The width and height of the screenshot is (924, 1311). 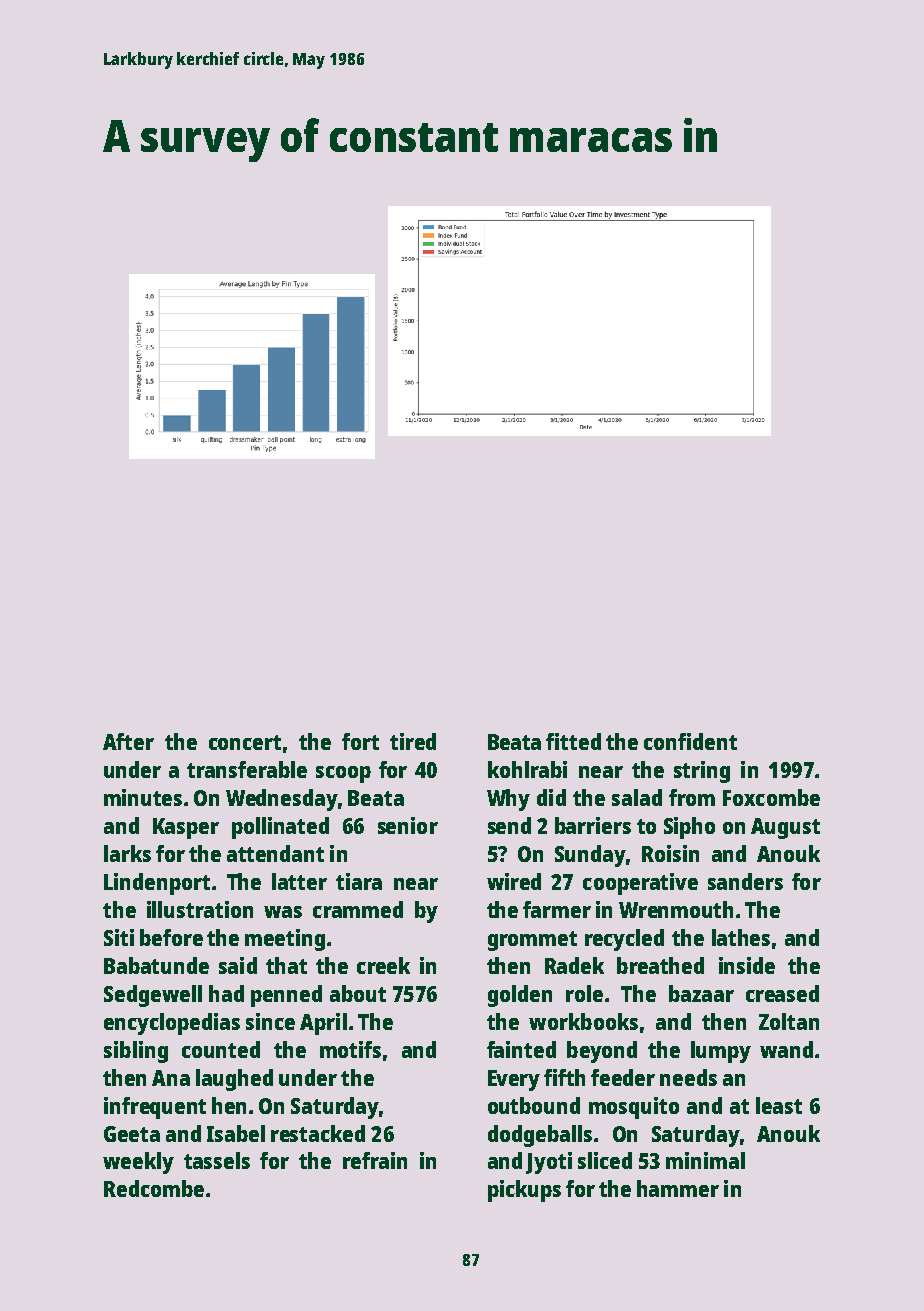 I want to click on pickups, so click(x=524, y=1191).
